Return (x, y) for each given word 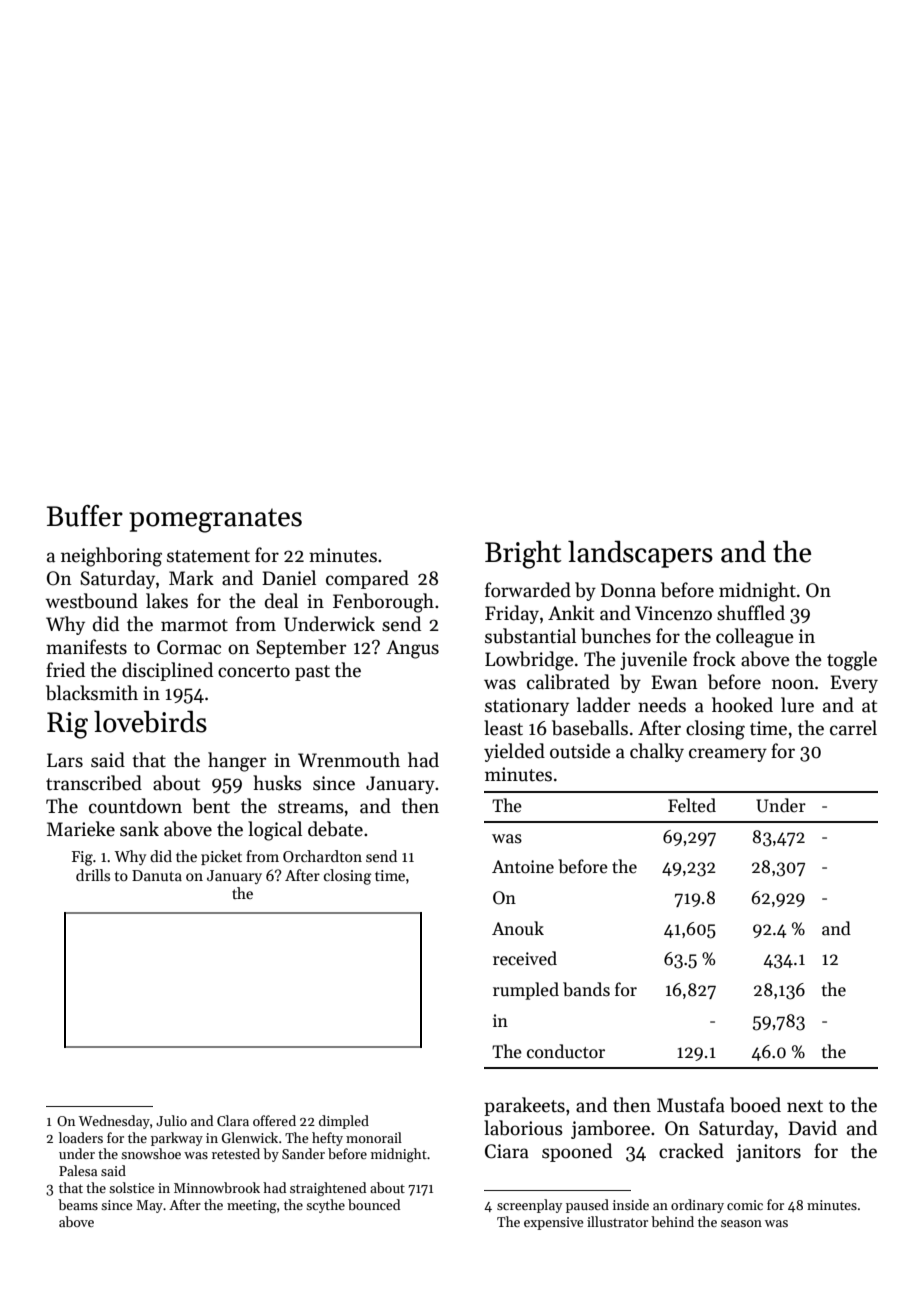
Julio (171, 1120)
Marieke (81, 829)
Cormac (189, 647)
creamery (728, 755)
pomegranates (215, 520)
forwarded (528, 590)
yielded (514, 752)
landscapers (640, 554)
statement (208, 556)
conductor (566, 1051)
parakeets (524, 1106)
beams (78, 1204)
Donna (628, 590)
